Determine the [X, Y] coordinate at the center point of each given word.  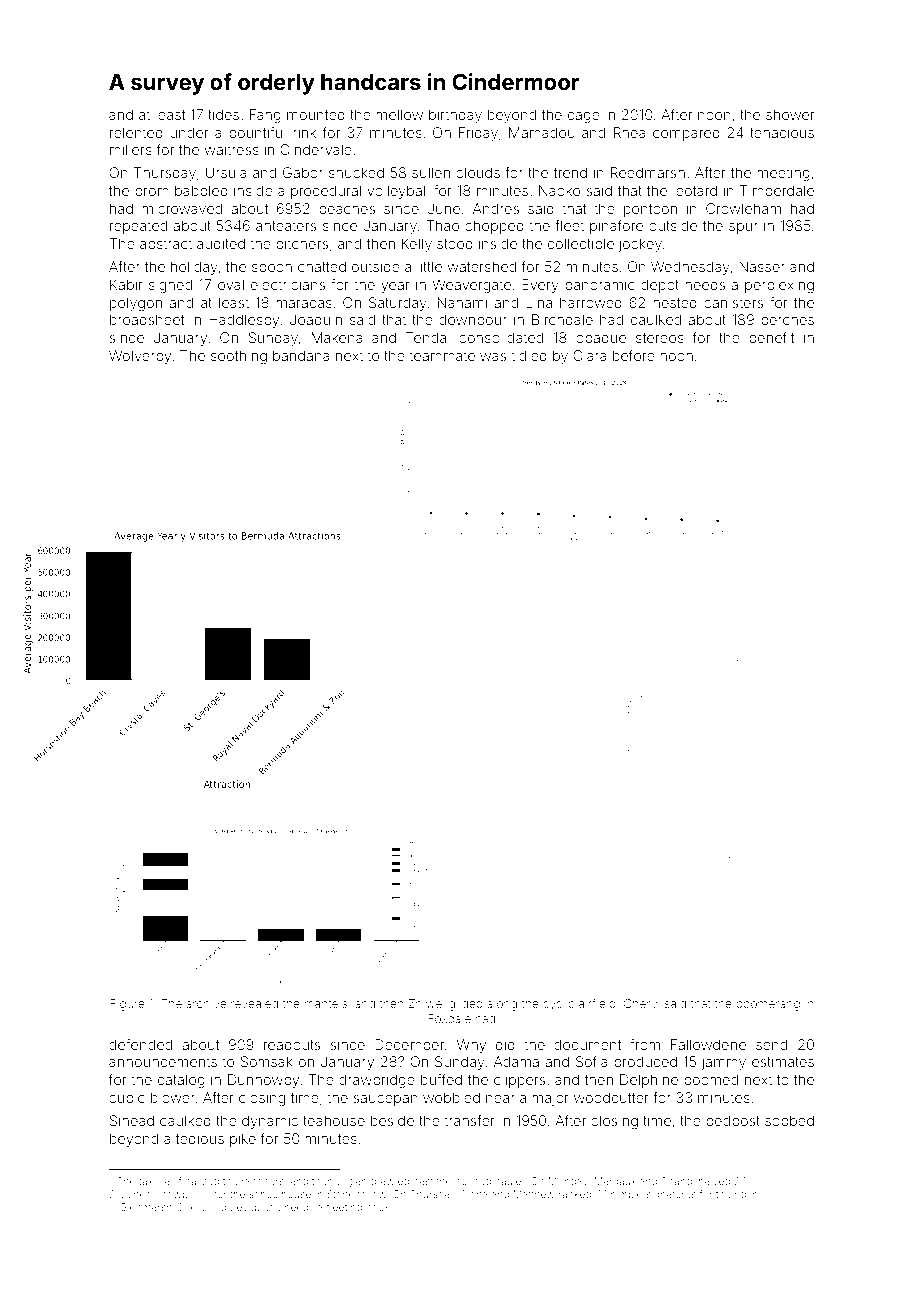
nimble [627, 1194]
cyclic [558, 1005]
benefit [771, 337]
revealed [254, 1003]
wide [221, 1207]
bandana [301, 355]
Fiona [475, 1194]
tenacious [782, 132]
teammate [442, 356]
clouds [478, 172]
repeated [138, 227]
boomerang [768, 1005]
